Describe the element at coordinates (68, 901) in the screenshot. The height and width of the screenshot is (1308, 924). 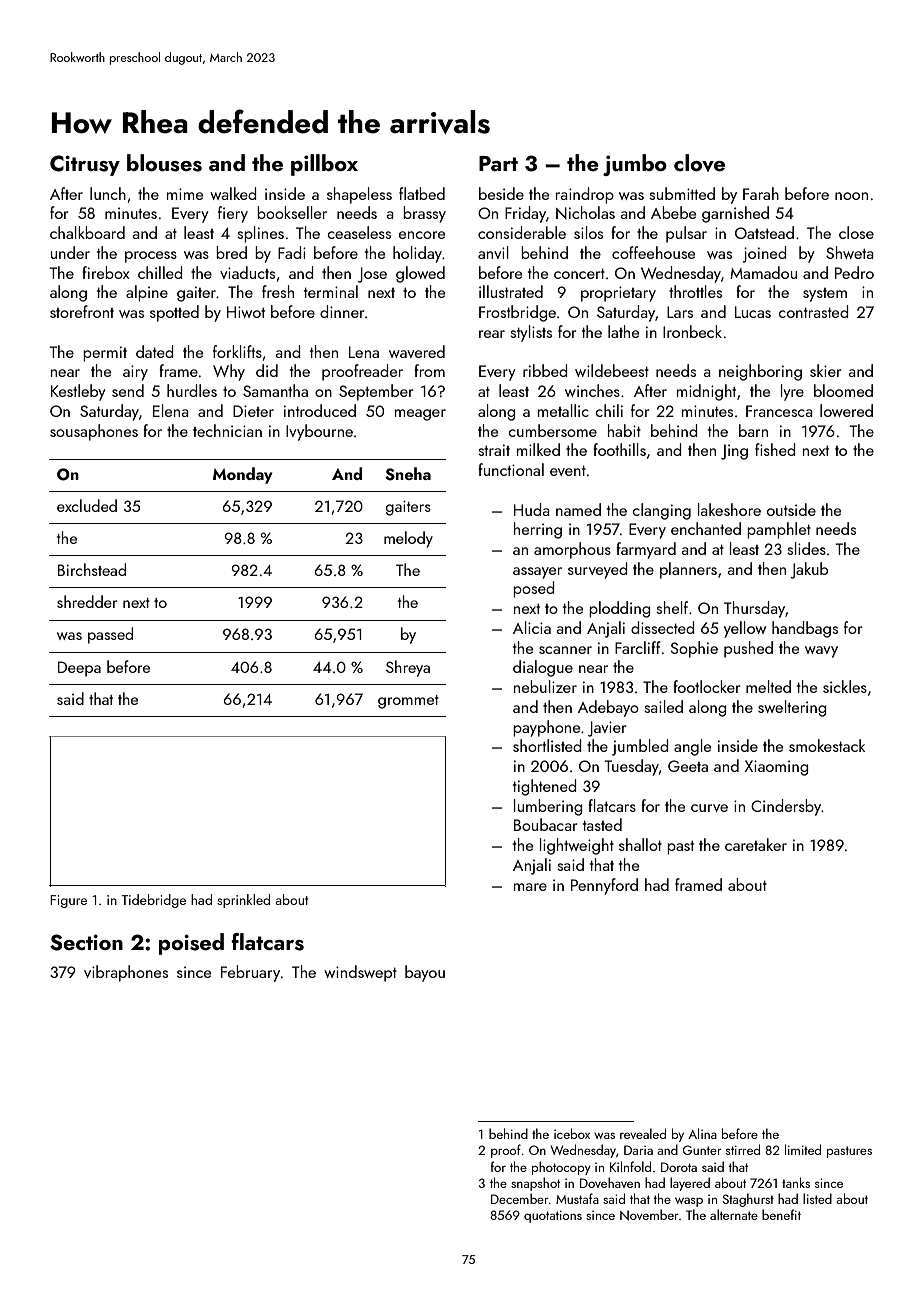
I see `Figure` at that location.
